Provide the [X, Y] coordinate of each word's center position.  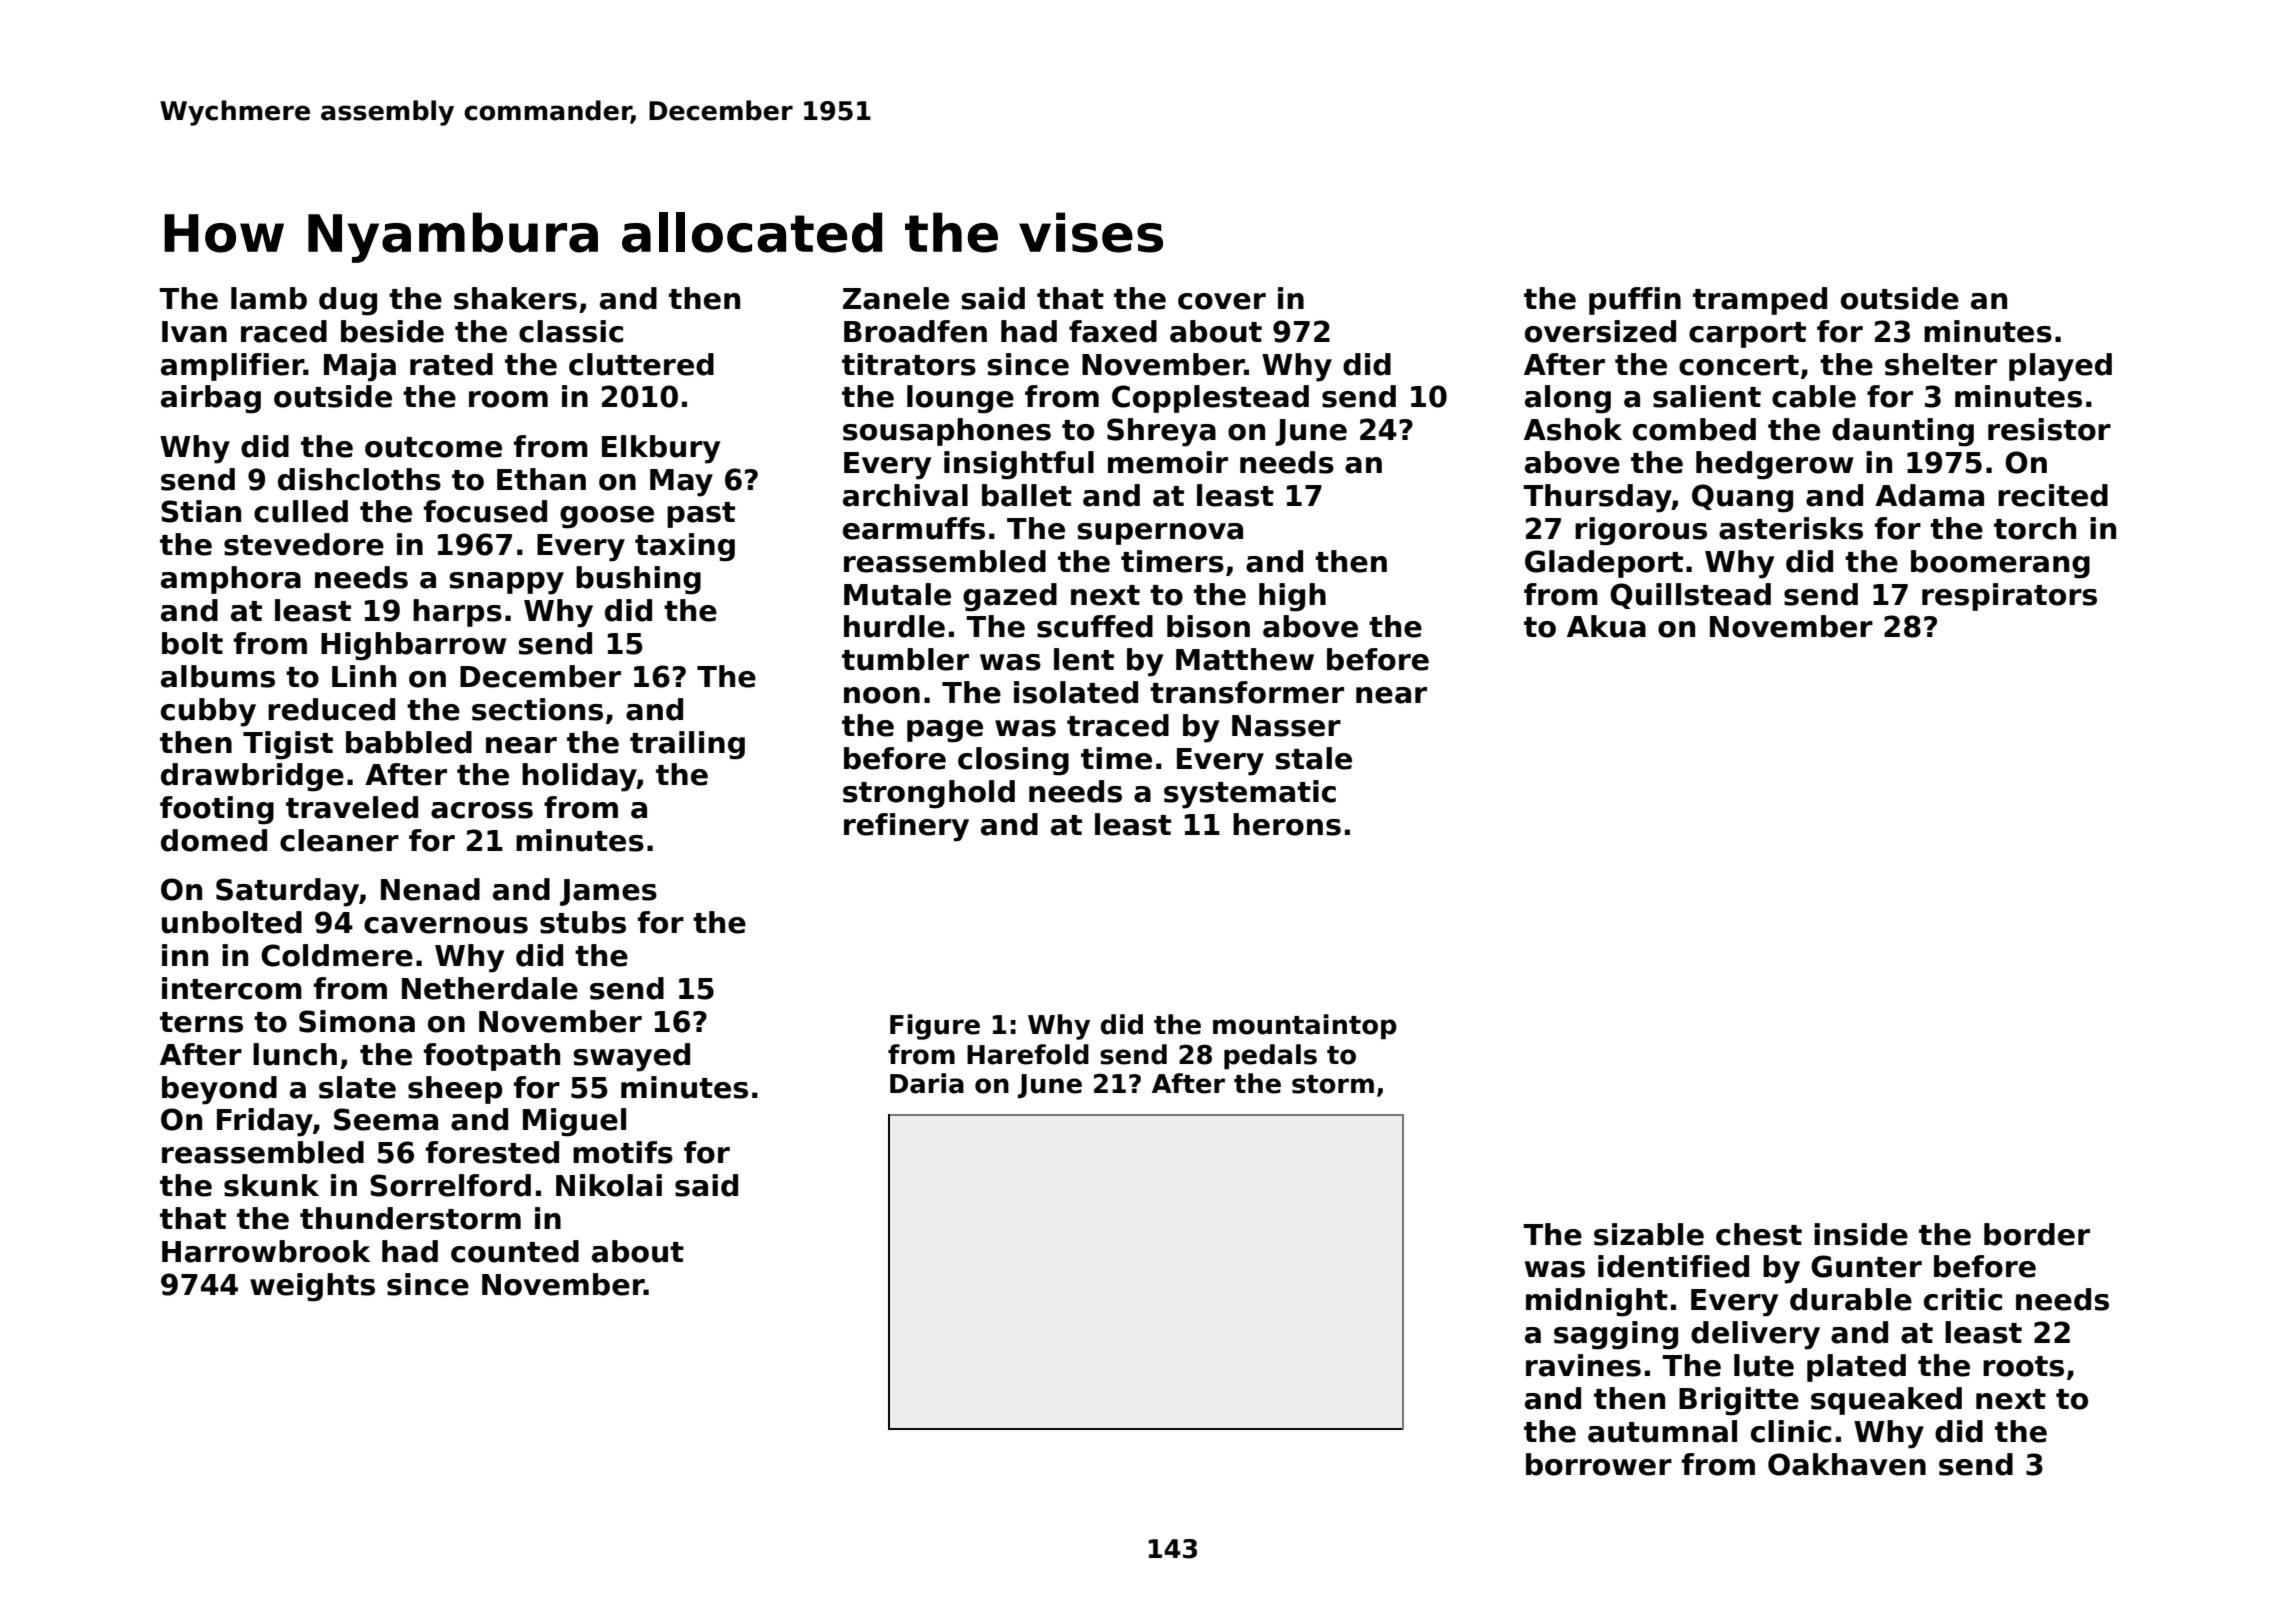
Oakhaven [1847, 1464]
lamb [269, 298]
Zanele [896, 298]
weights [312, 1287]
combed [1694, 429]
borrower [1599, 1464]
